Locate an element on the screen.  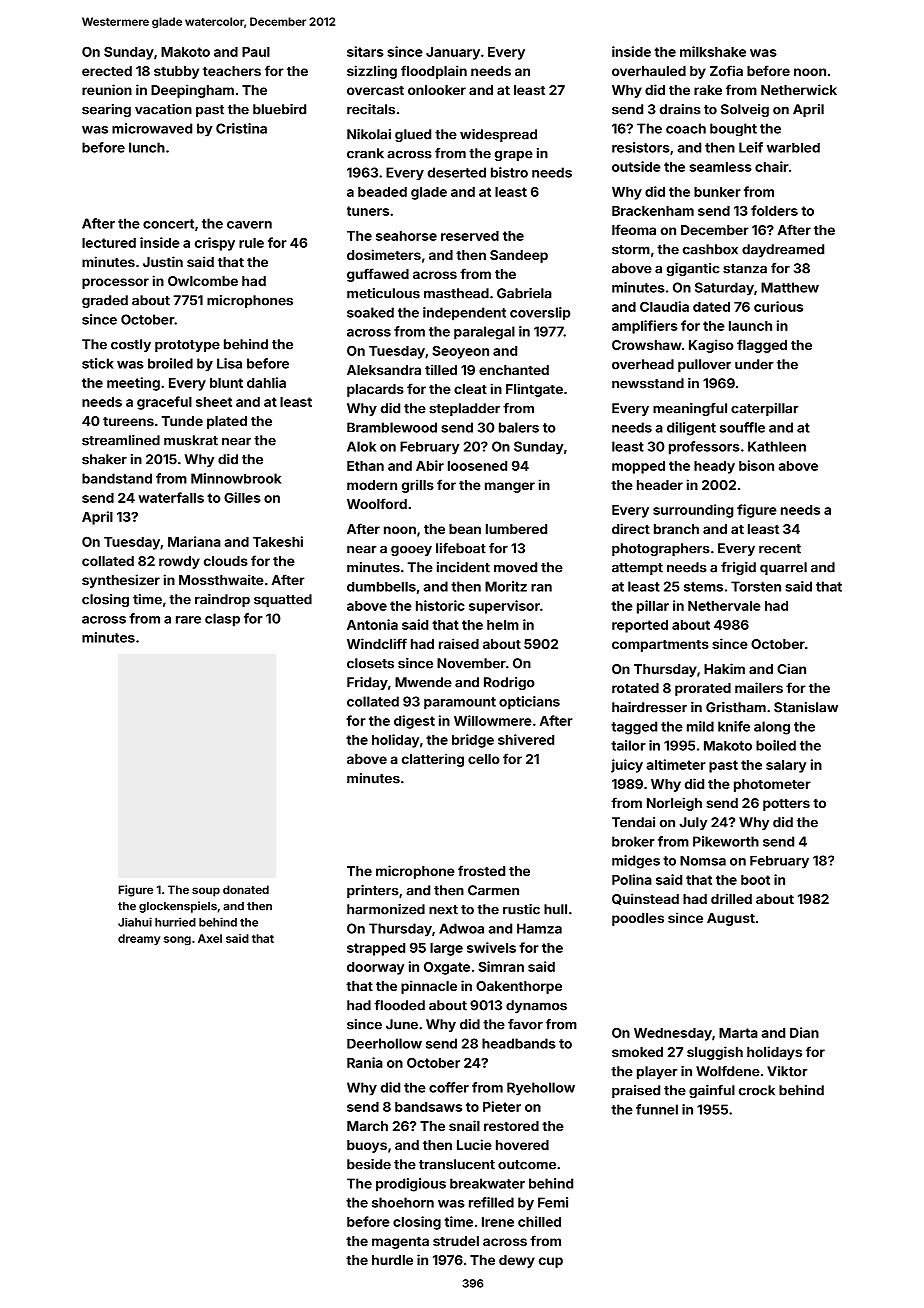
synthesizer is located at coordinates (121, 581).
